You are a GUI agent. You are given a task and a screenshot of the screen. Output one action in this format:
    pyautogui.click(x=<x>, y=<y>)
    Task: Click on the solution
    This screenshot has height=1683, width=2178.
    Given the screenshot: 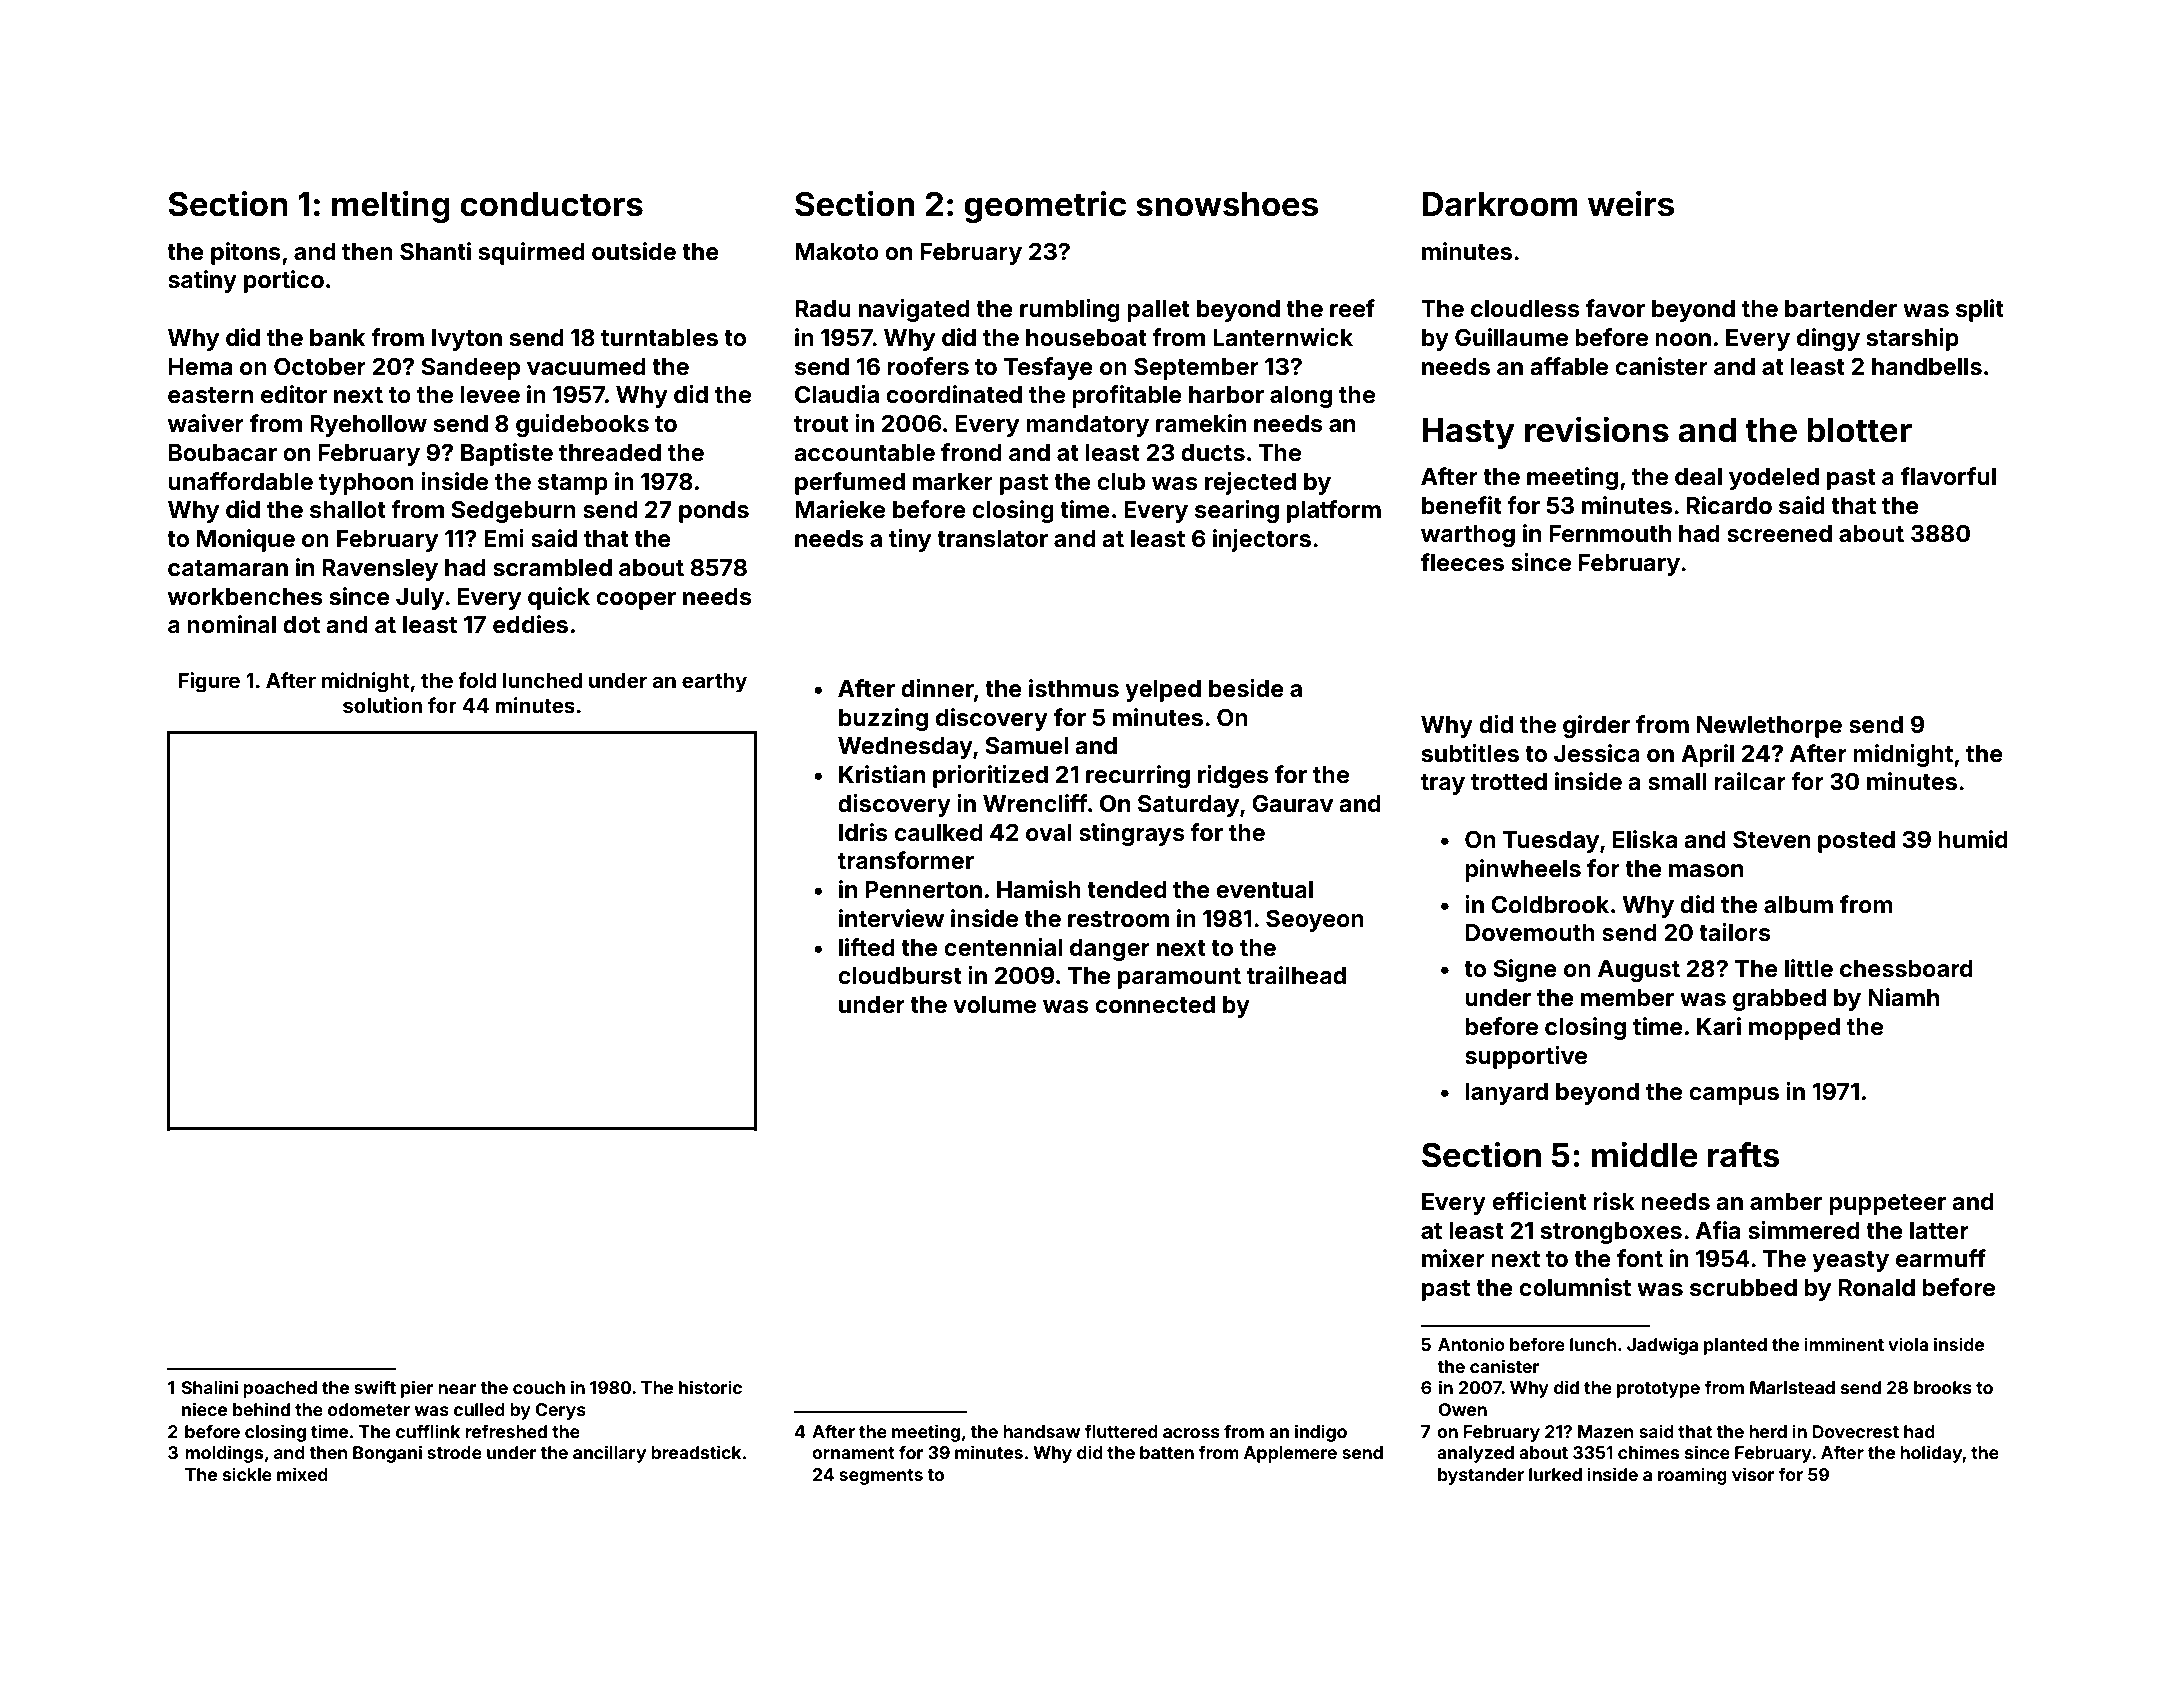 What is the action you would take?
    pyautogui.click(x=382, y=705)
